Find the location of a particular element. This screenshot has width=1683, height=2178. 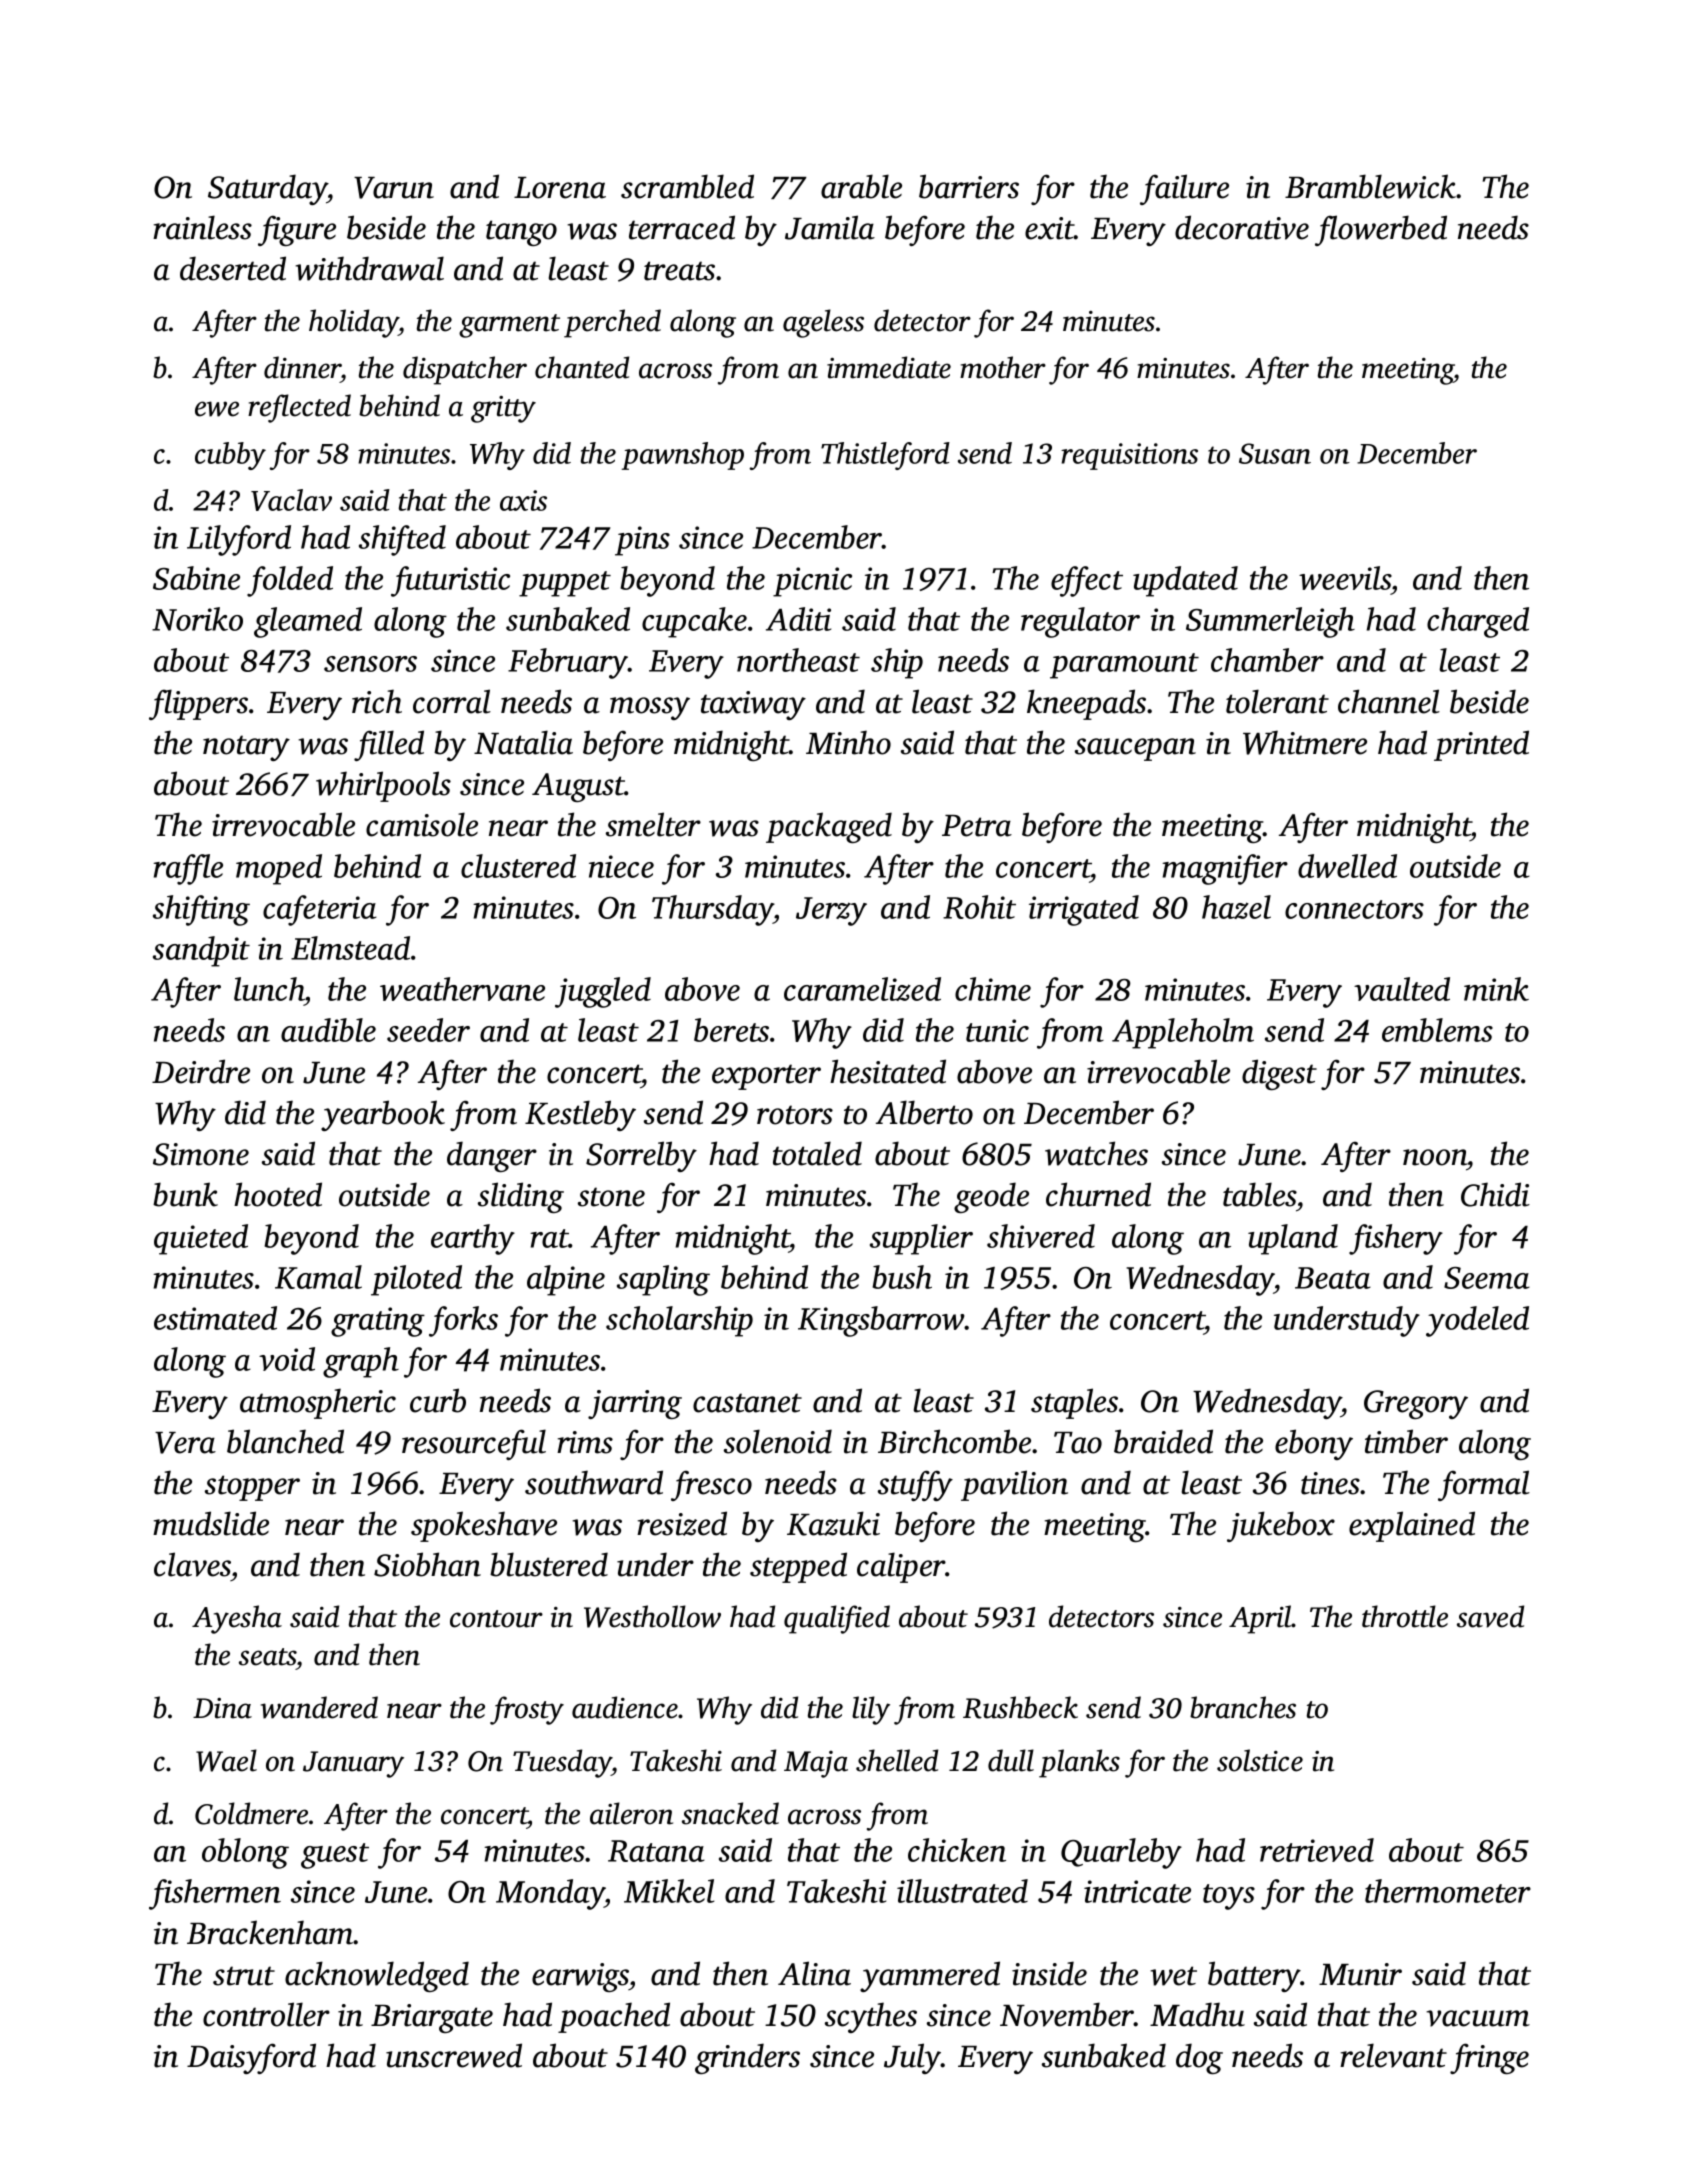

Monday is located at coordinates (550, 1894).
